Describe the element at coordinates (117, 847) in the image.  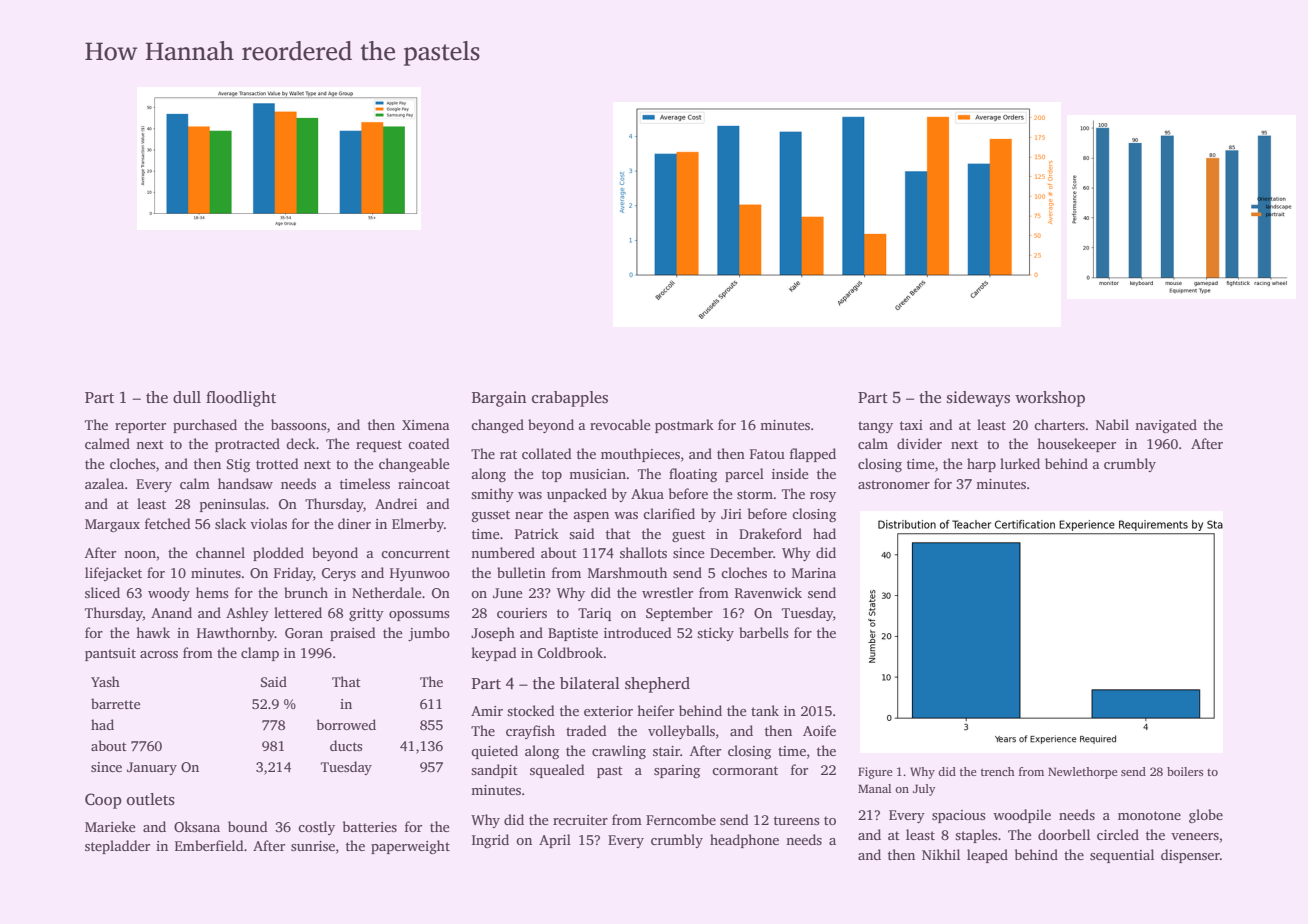
I see `stepladder` at that location.
